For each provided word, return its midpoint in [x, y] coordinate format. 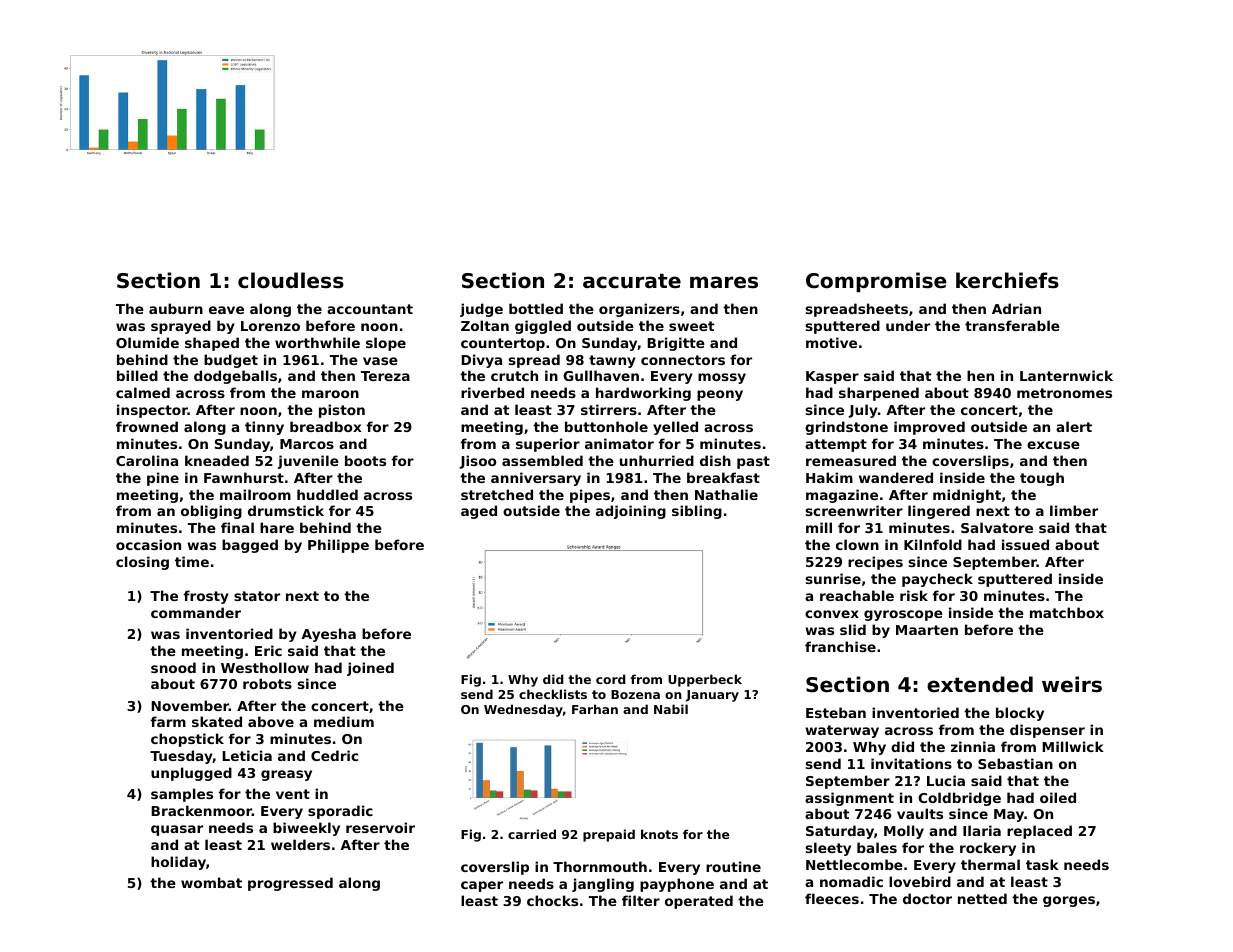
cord [611, 679]
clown [857, 544]
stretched [497, 494]
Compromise [876, 282]
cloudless [291, 280]
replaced [1039, 832]
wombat [211, 882]
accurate [632, 281]
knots [659, 834]
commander [196, 612]
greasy [286, 775]
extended [980, 684]
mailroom [255, 494]
